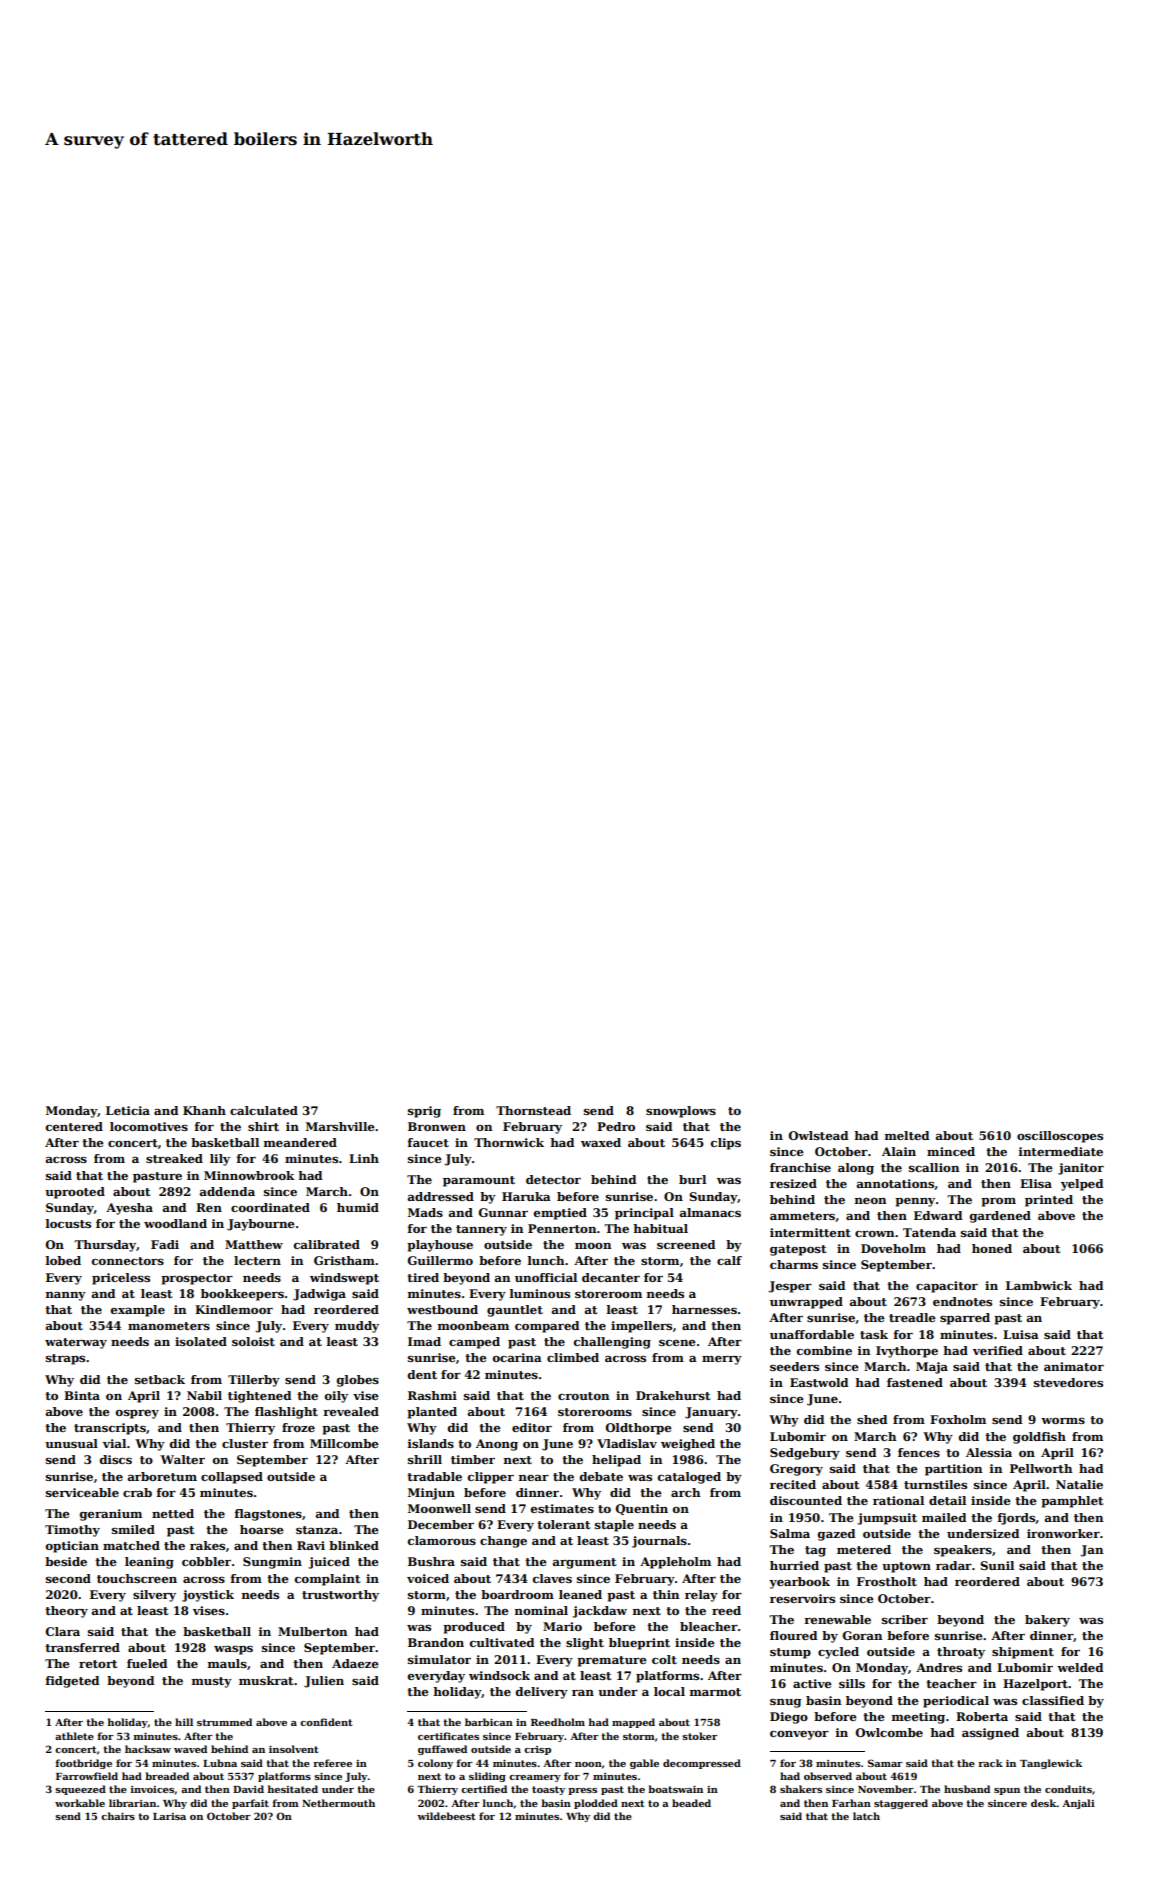  I want to click on Leticia, so click(128, 1110).
